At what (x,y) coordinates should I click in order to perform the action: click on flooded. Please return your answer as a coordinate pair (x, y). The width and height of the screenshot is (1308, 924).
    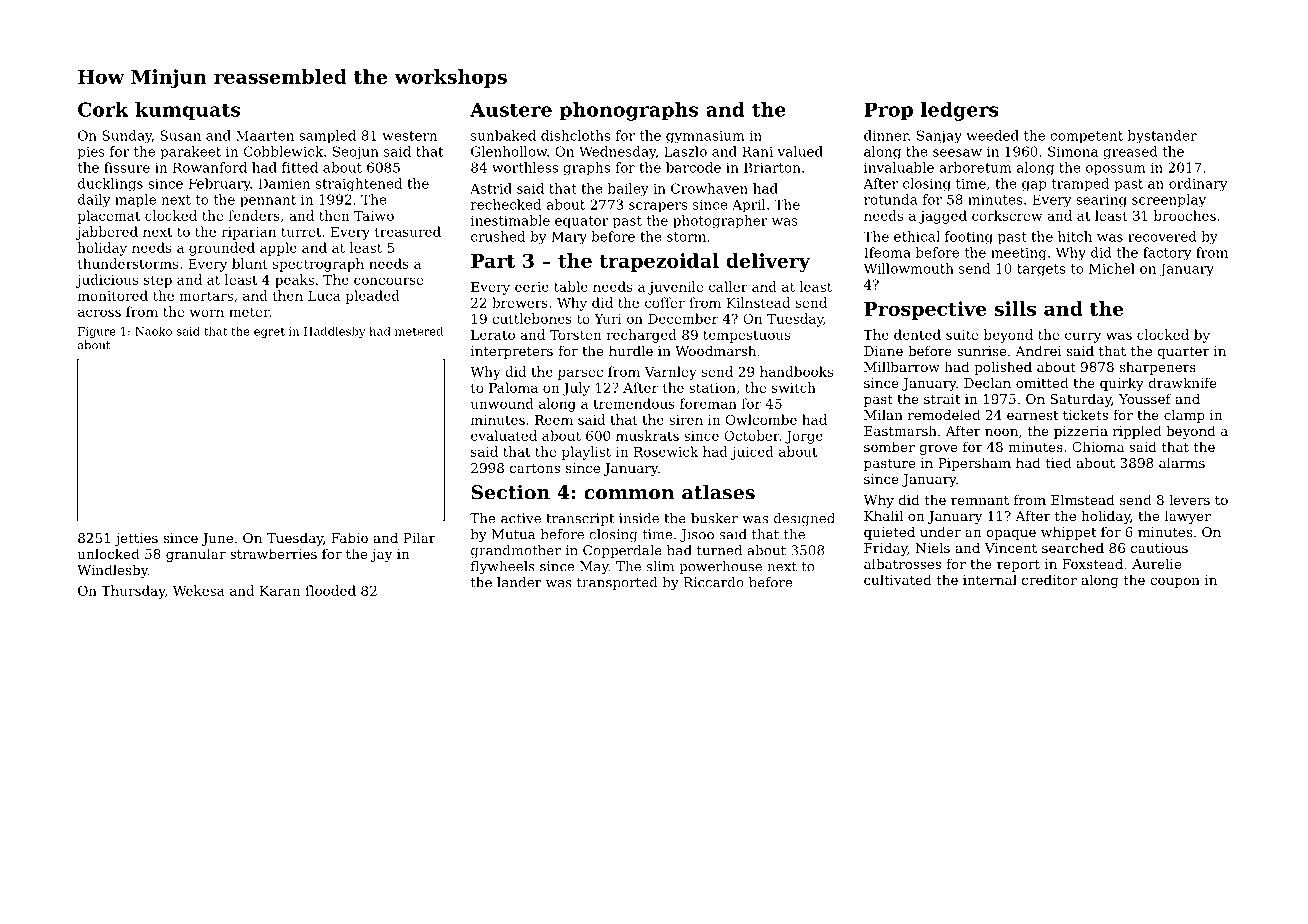
    Looking at the image, I should click on (330, 590).
